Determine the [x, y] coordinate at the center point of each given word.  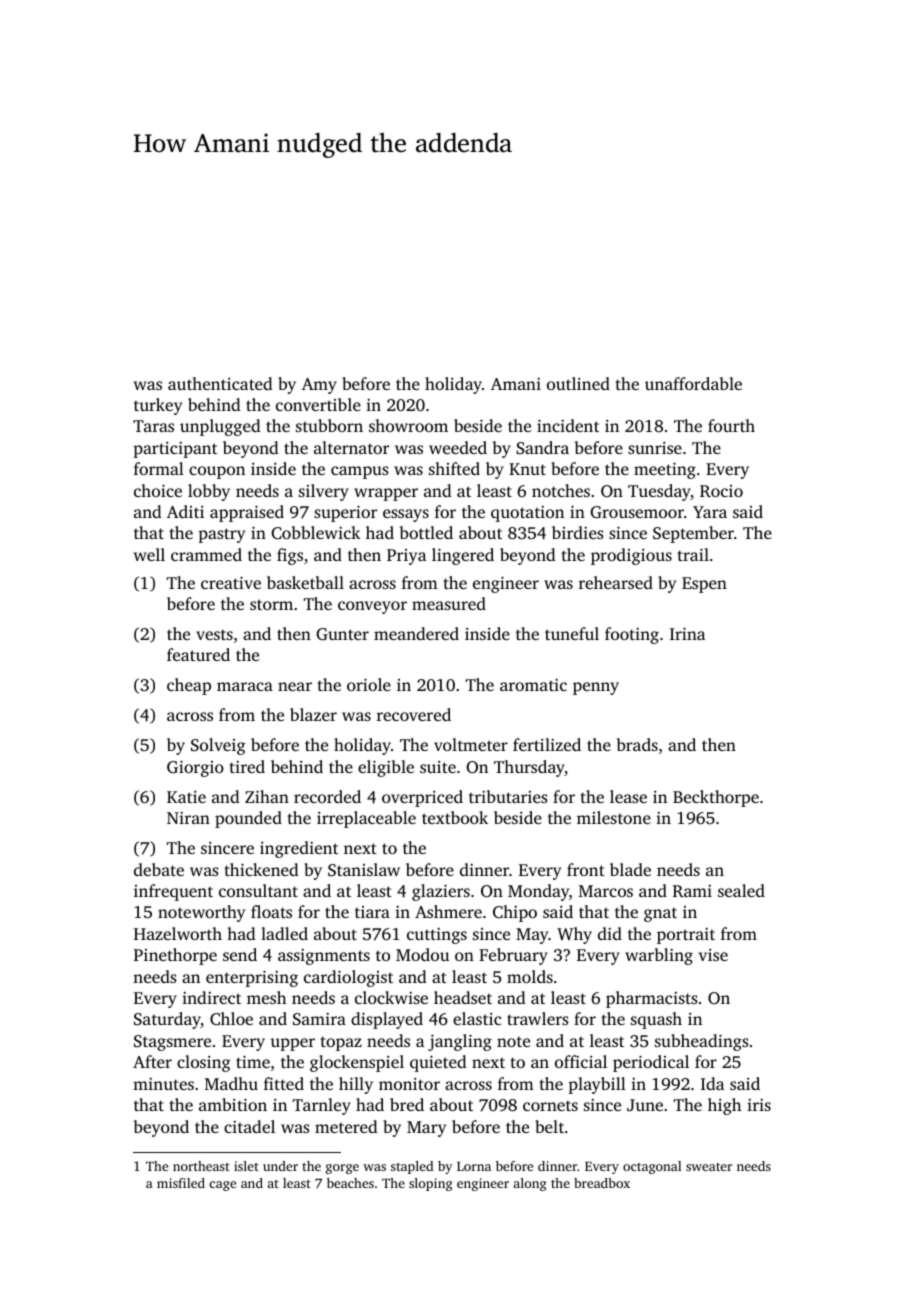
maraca [245, 686]
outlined [578, 383]
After [152, 1061]
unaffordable [693, 383]
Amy [319, 386]
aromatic [533, 685]
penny [596, 688]
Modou [422, 954]
